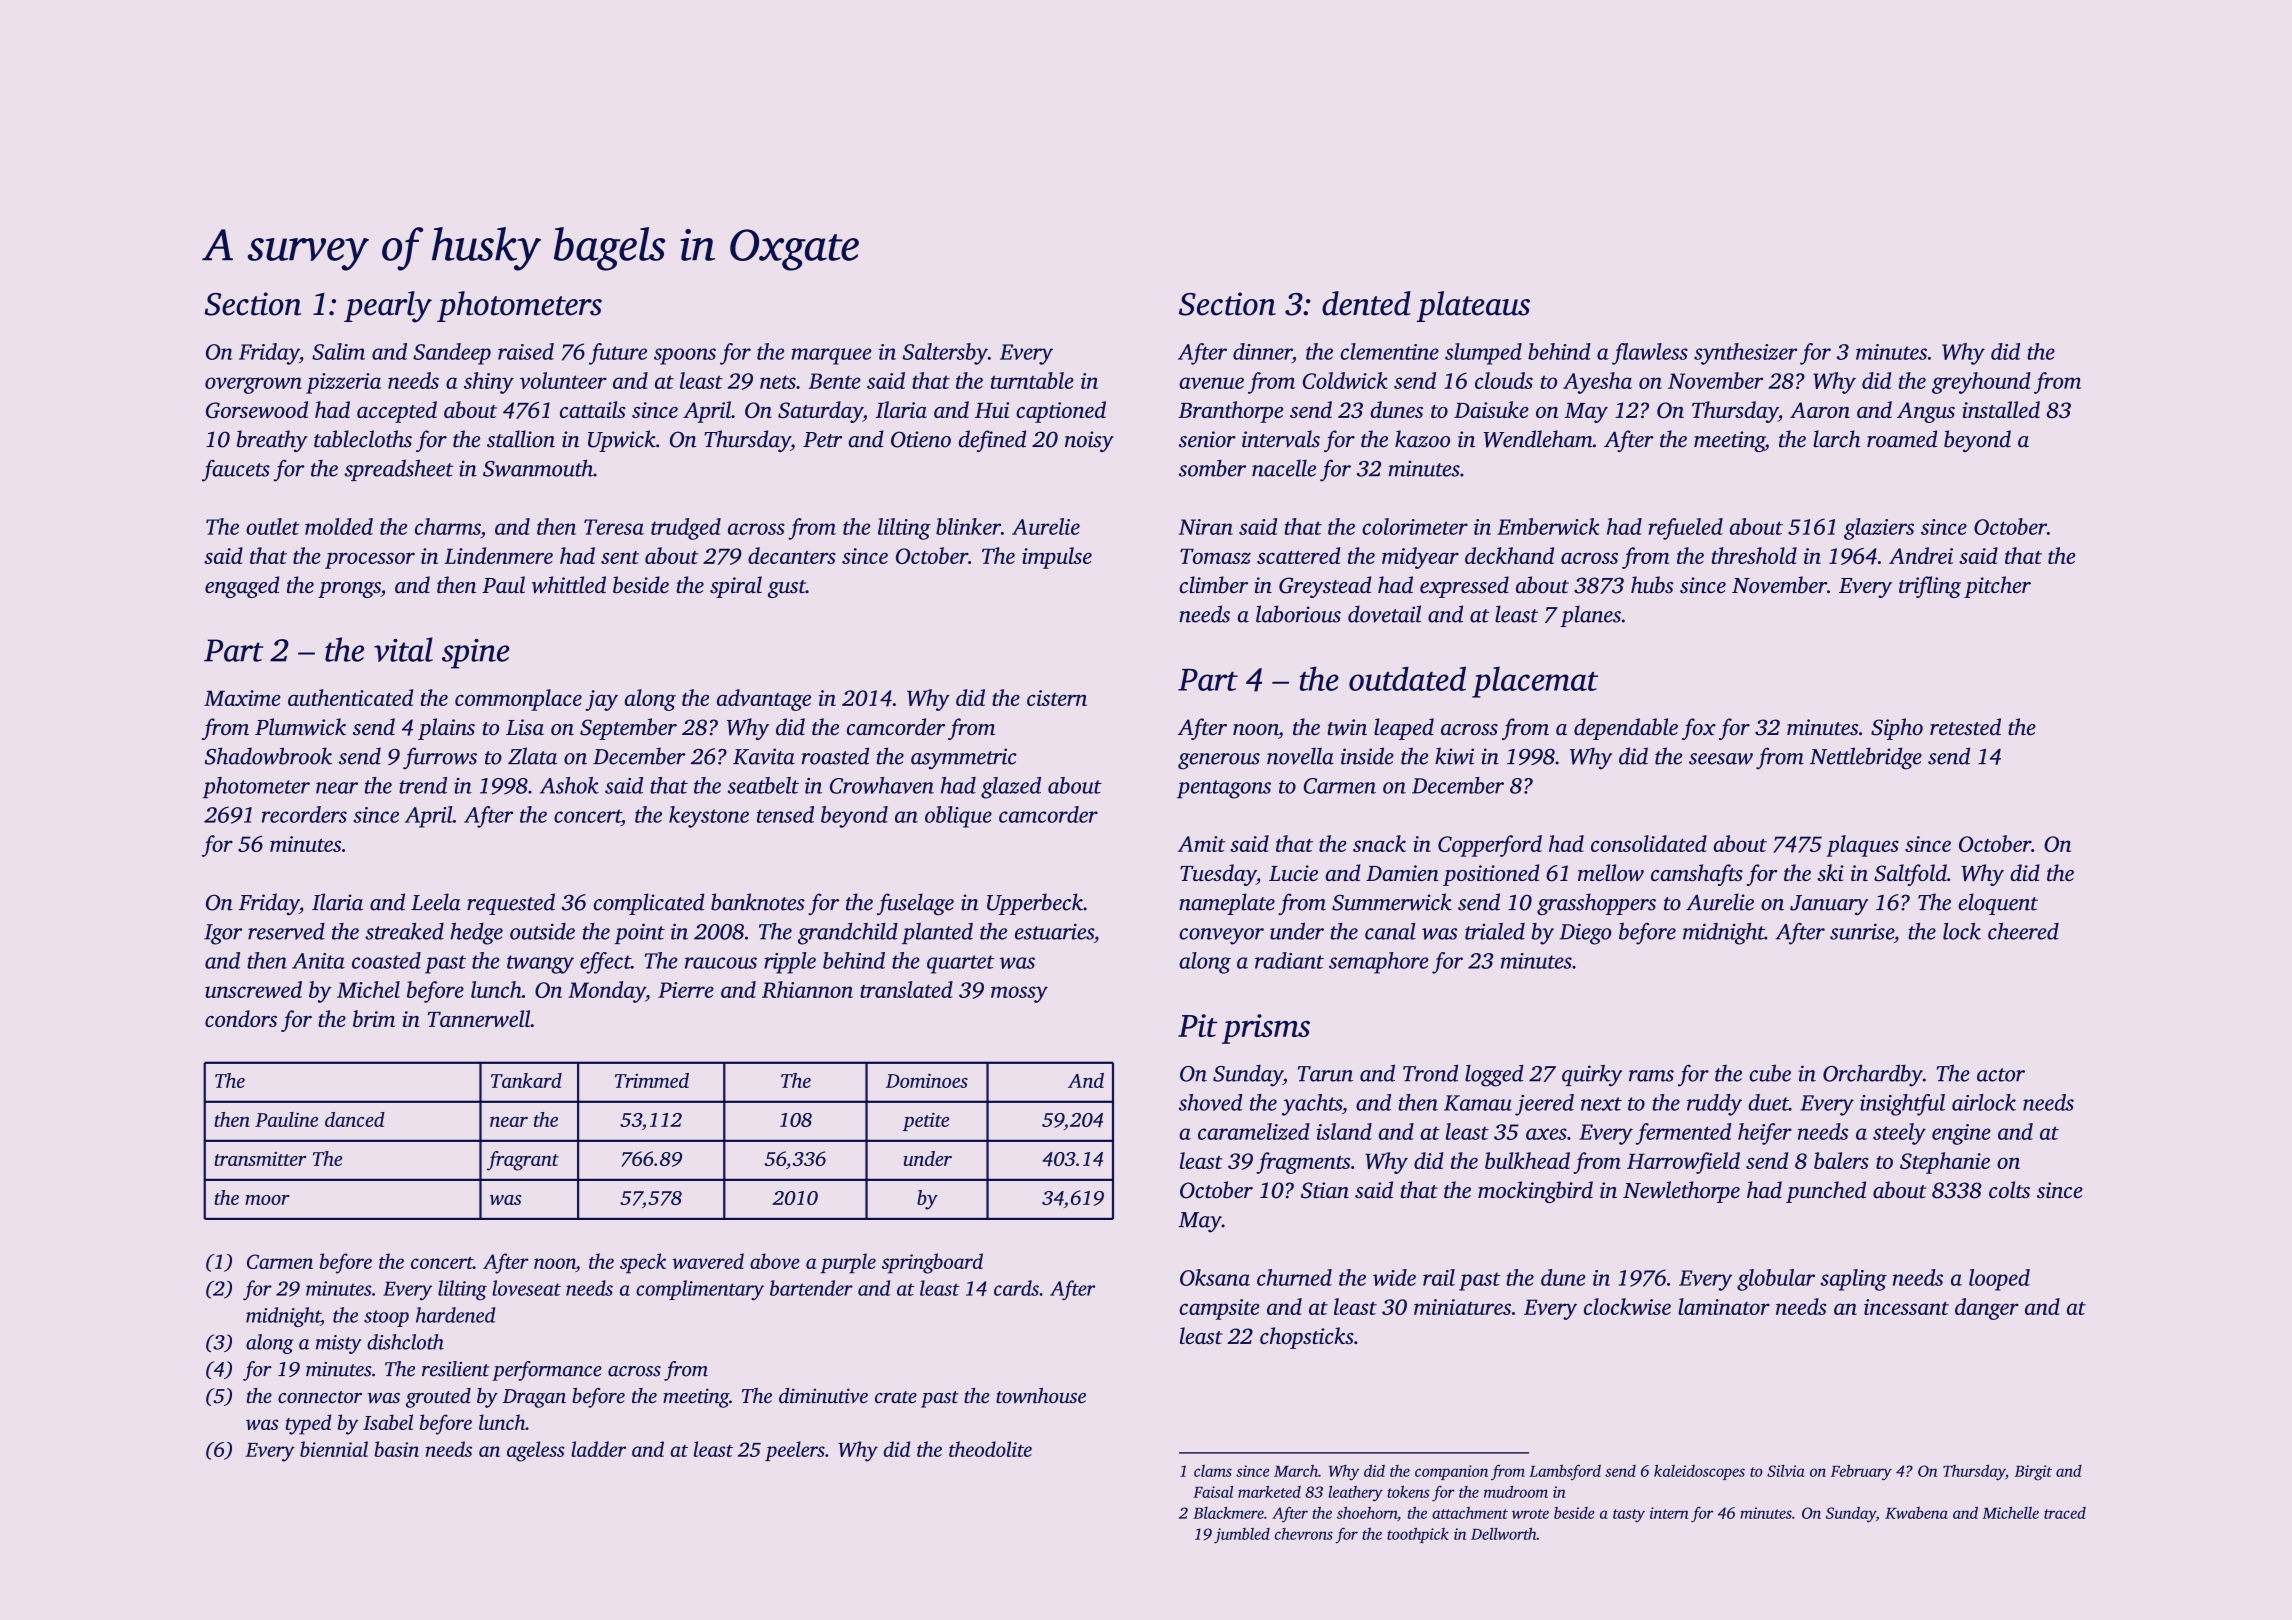  I want to click on engine, so click(1961, 1134).
